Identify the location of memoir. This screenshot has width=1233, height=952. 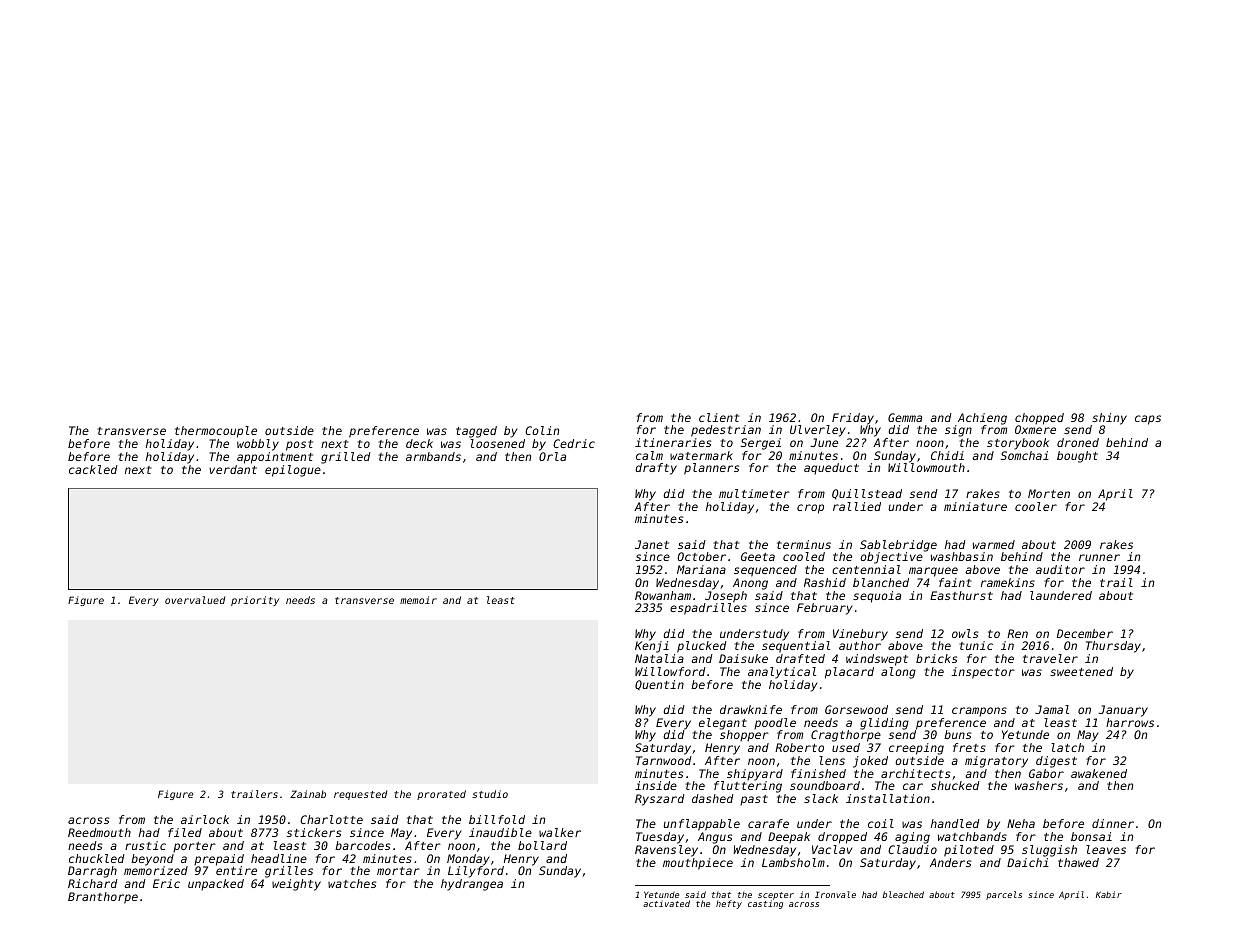
(418, 600).
